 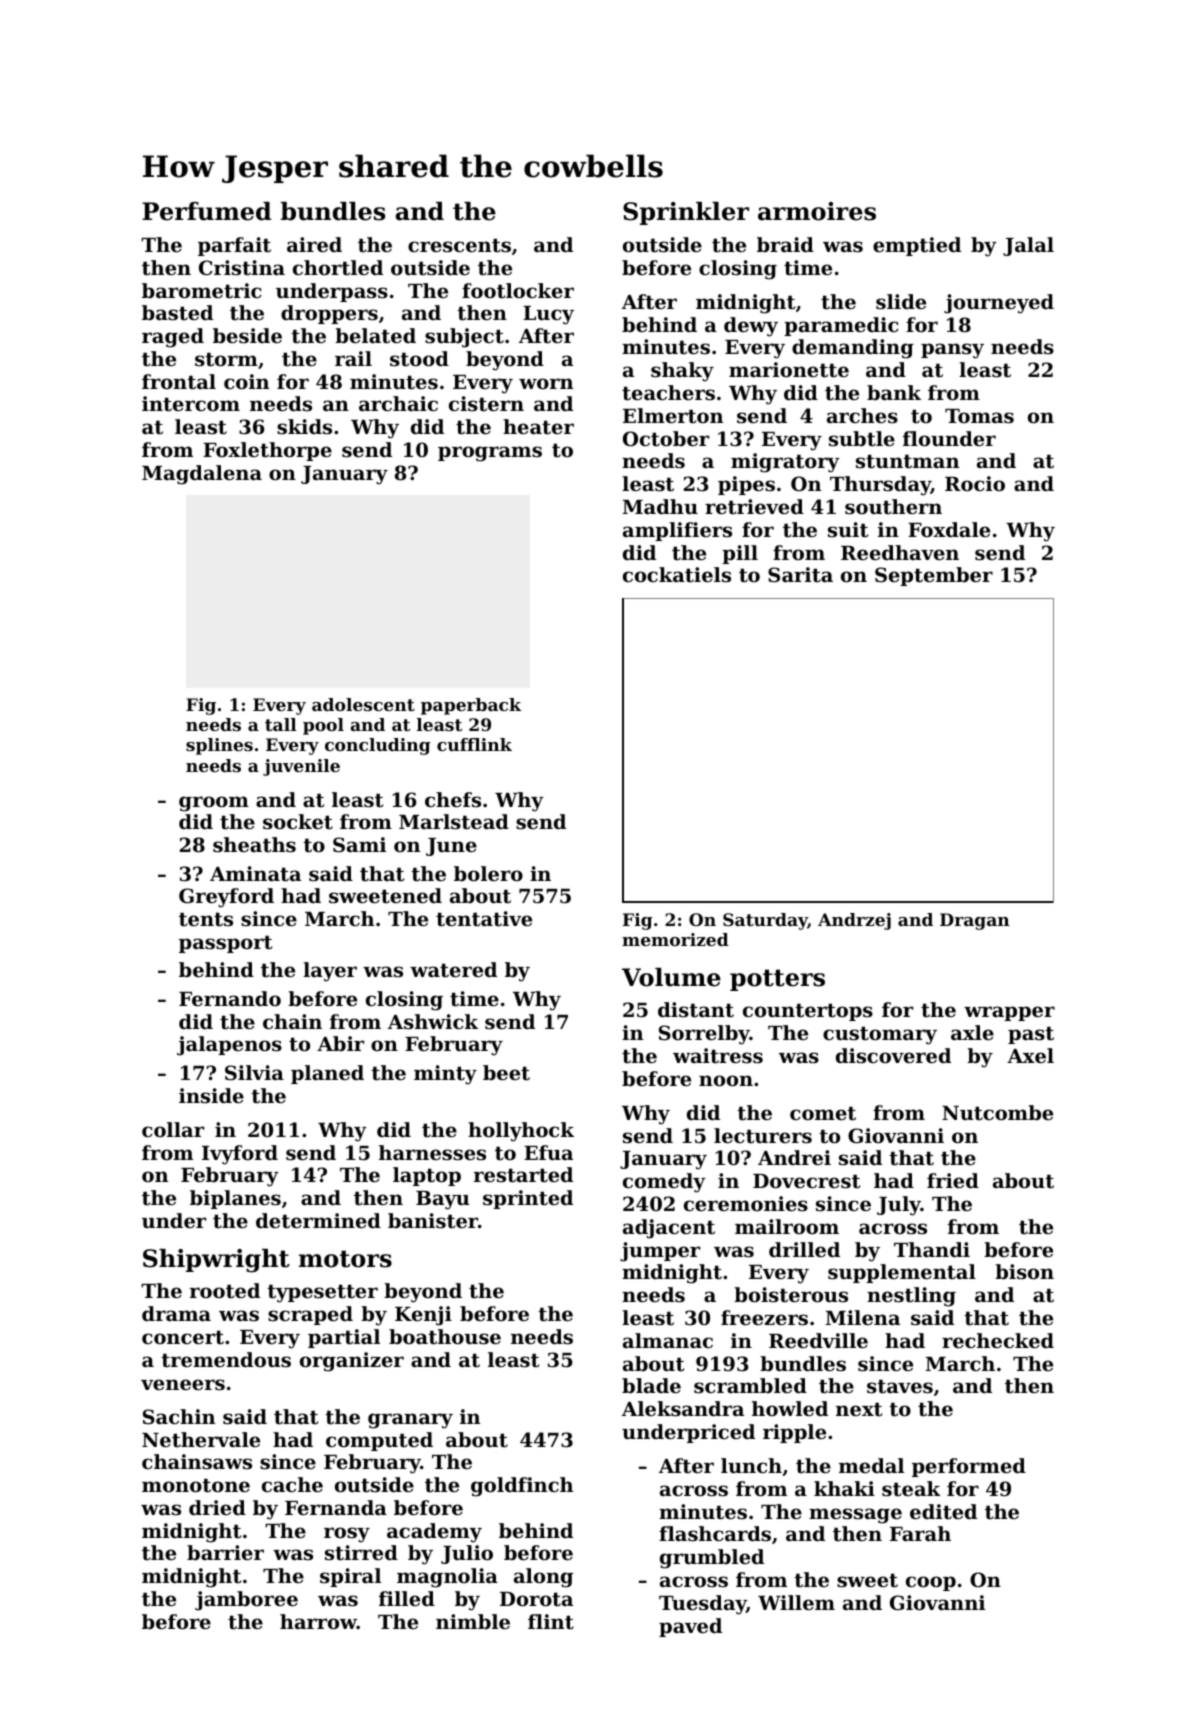 I want to click on Dragan, so click(x=975, y=921).
